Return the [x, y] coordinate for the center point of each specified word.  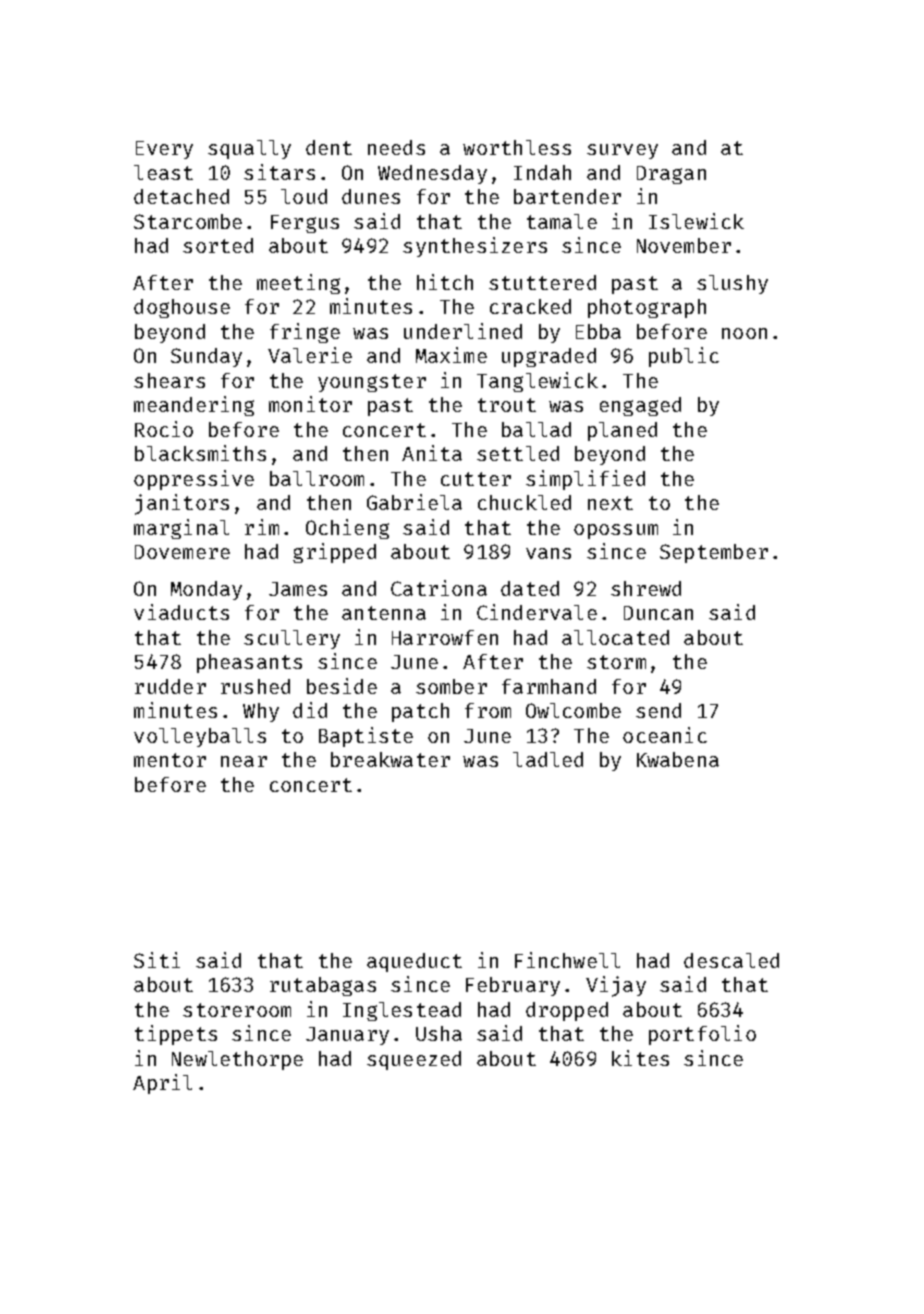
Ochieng [347, 529]
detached [181, 196]
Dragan [671, 175]
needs [396, 147]
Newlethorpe [237, 1060]
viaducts [181, 612]
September [714, 553]
